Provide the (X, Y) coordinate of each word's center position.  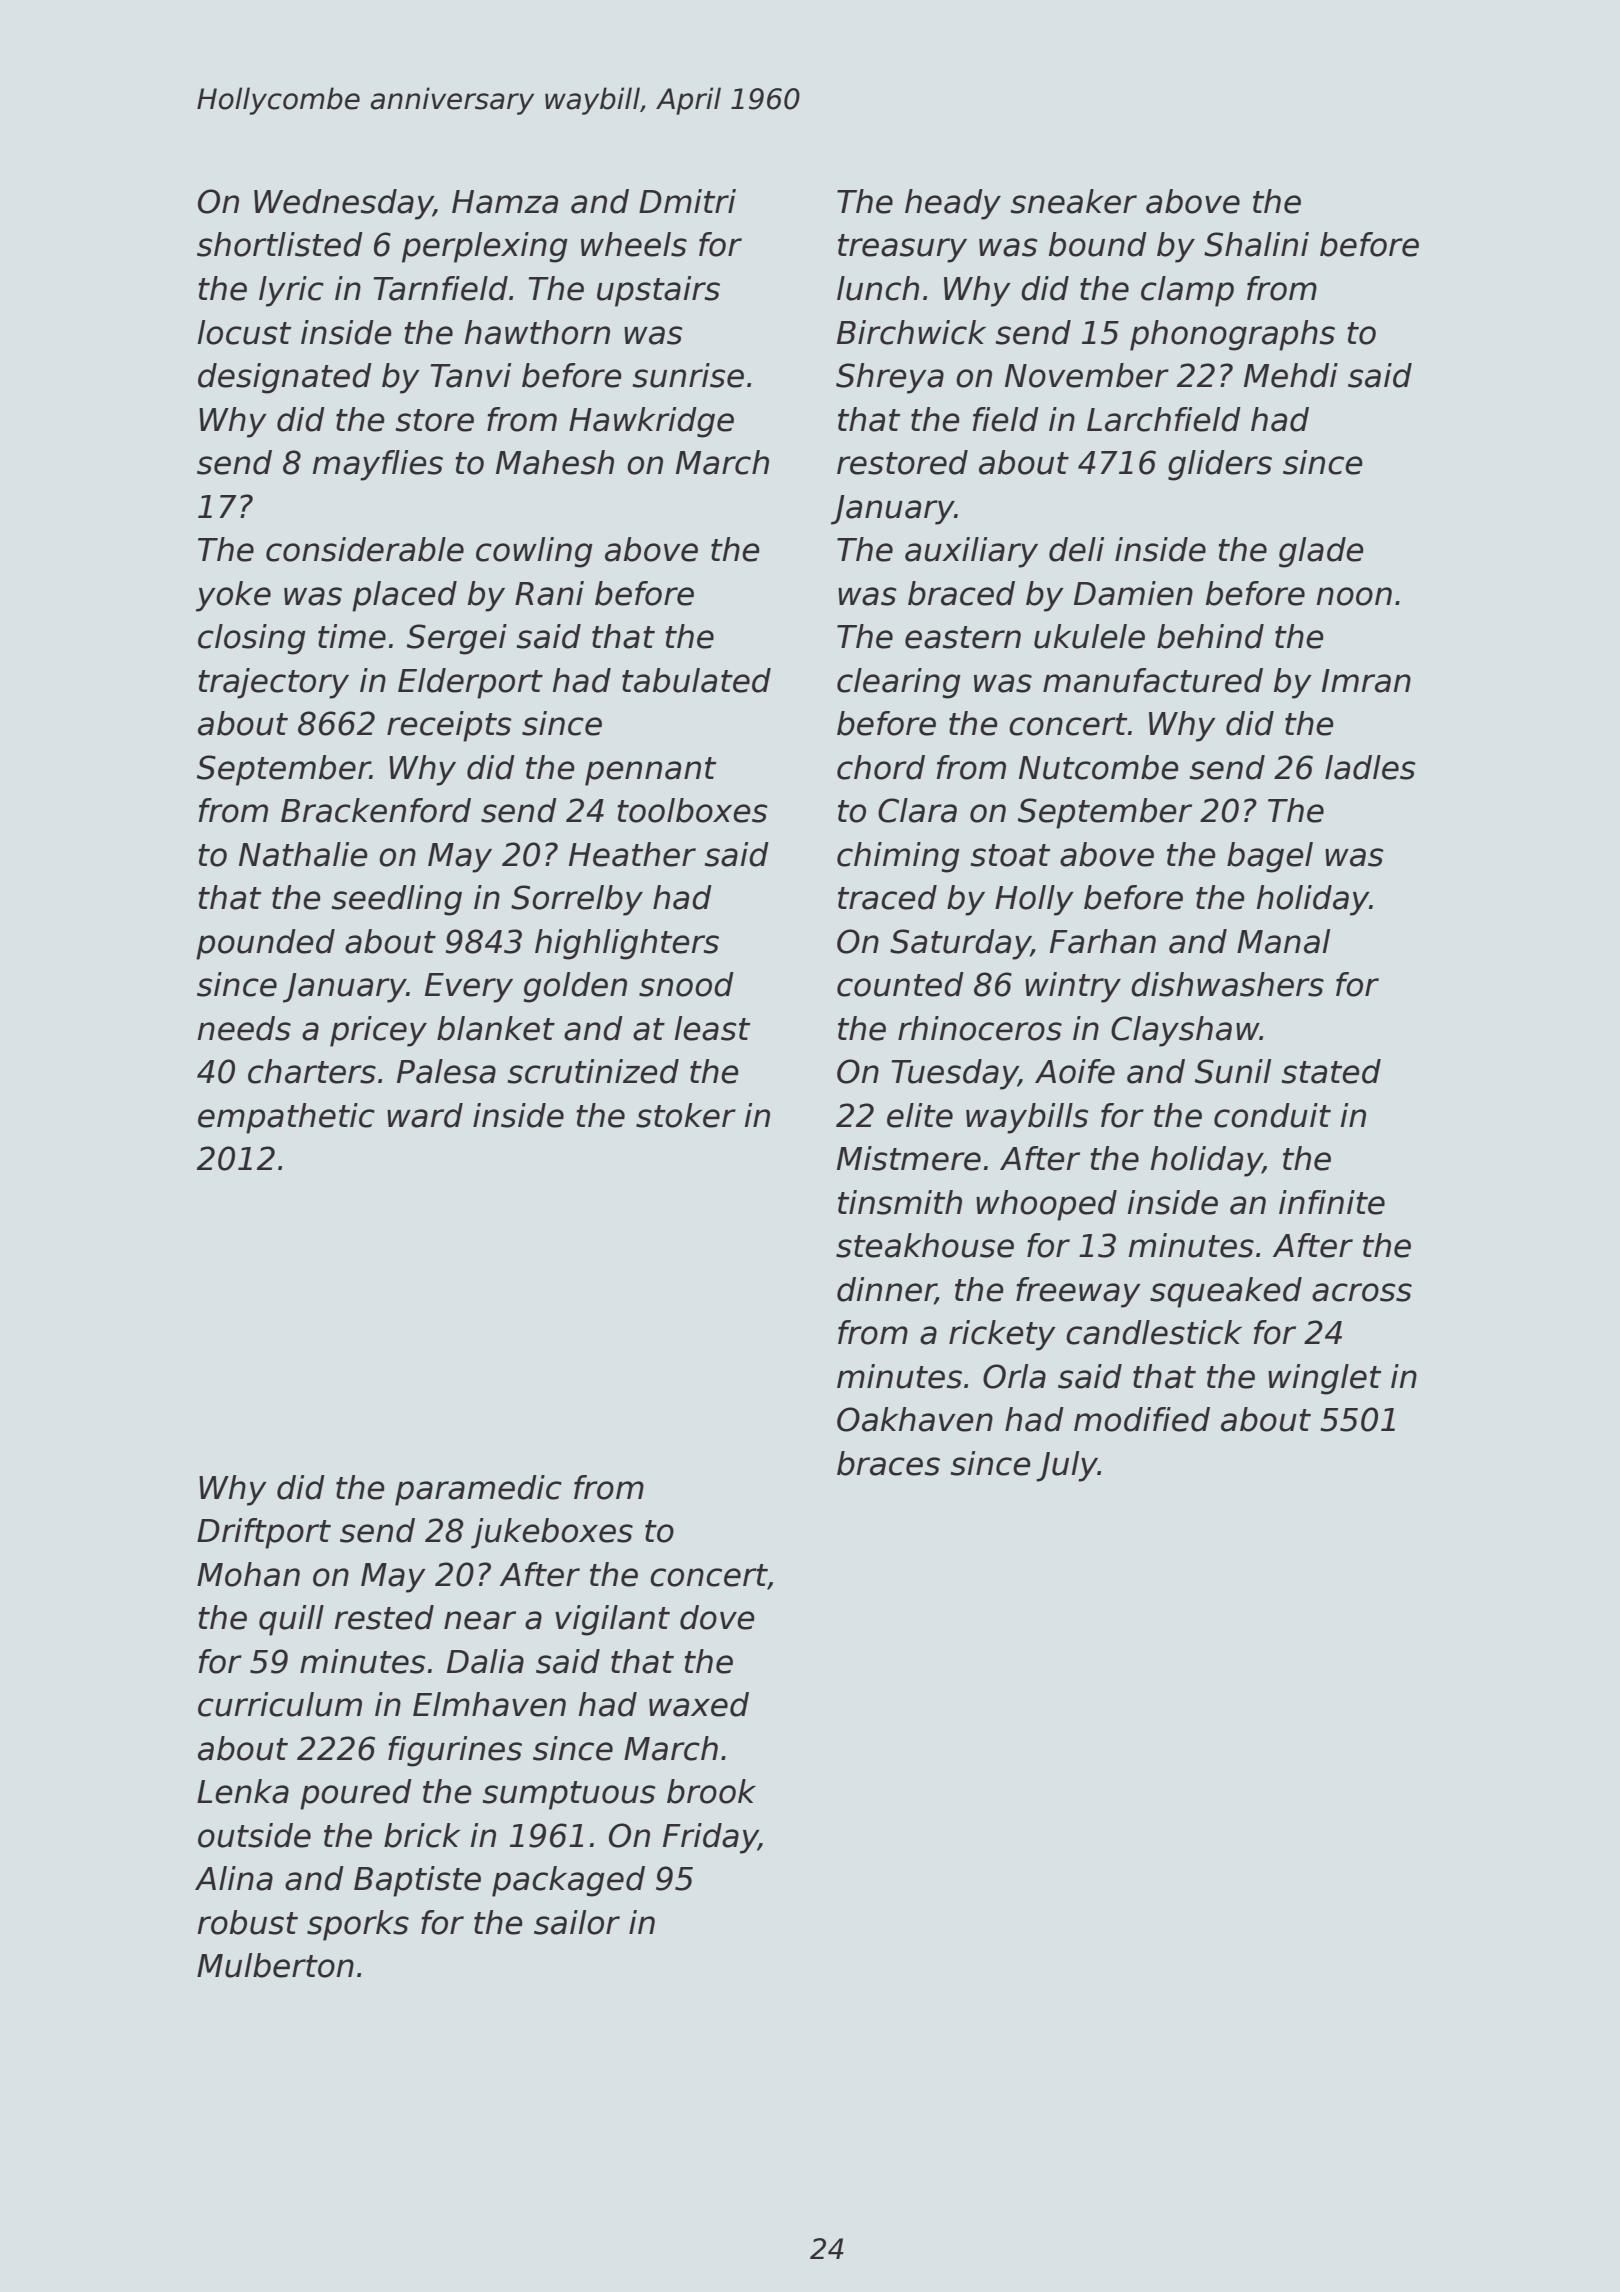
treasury (902, 248)
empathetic (286, 1118)
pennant (650, 771)
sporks (358, 1925)
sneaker (1074, 201)
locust (244, 332)
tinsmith (900, 1202)
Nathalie (303, 854)
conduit (1272, 1115)
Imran (1366, 681)
